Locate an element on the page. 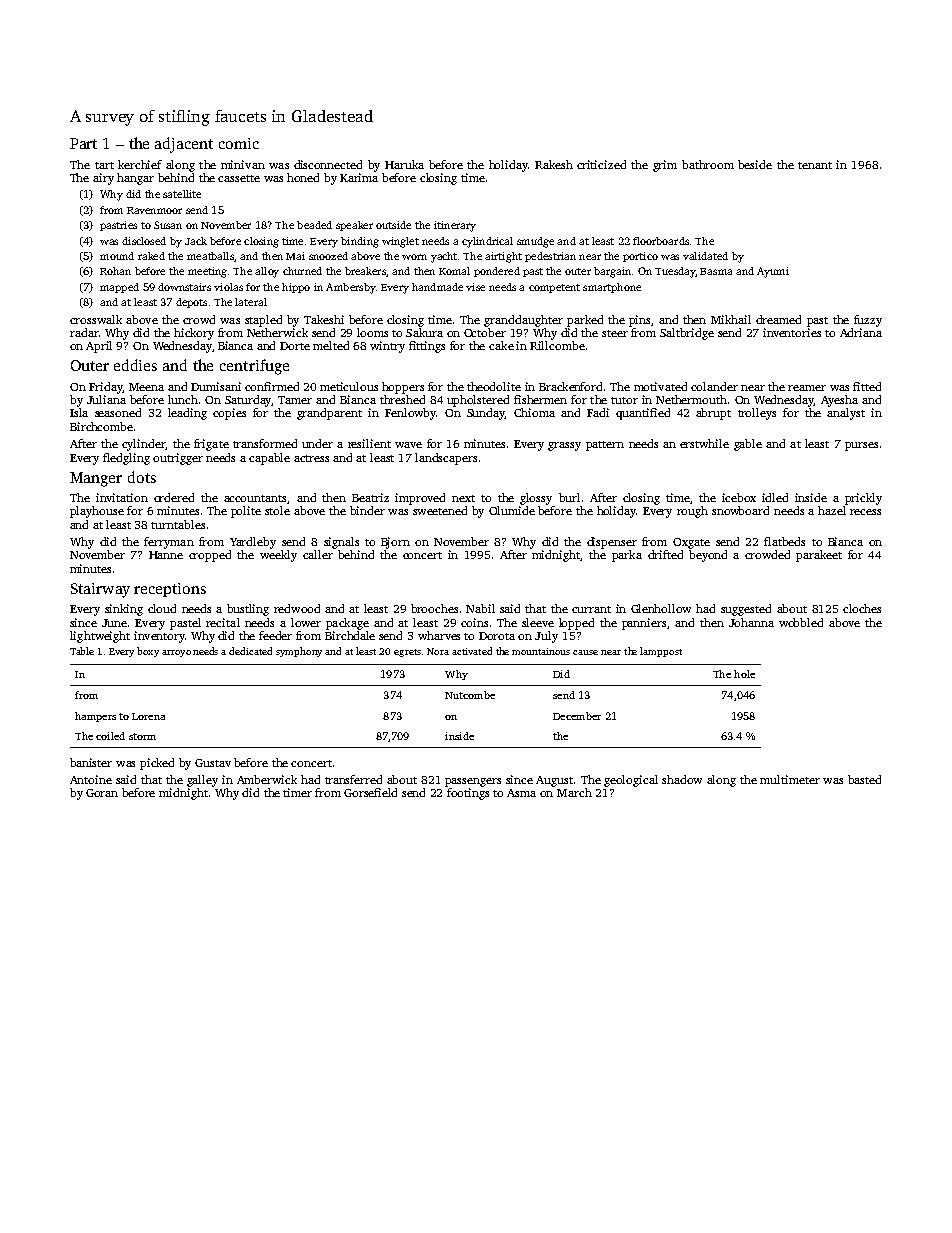 The image size is (952, 1233). Olumide is located at coordinates (512, 510).
